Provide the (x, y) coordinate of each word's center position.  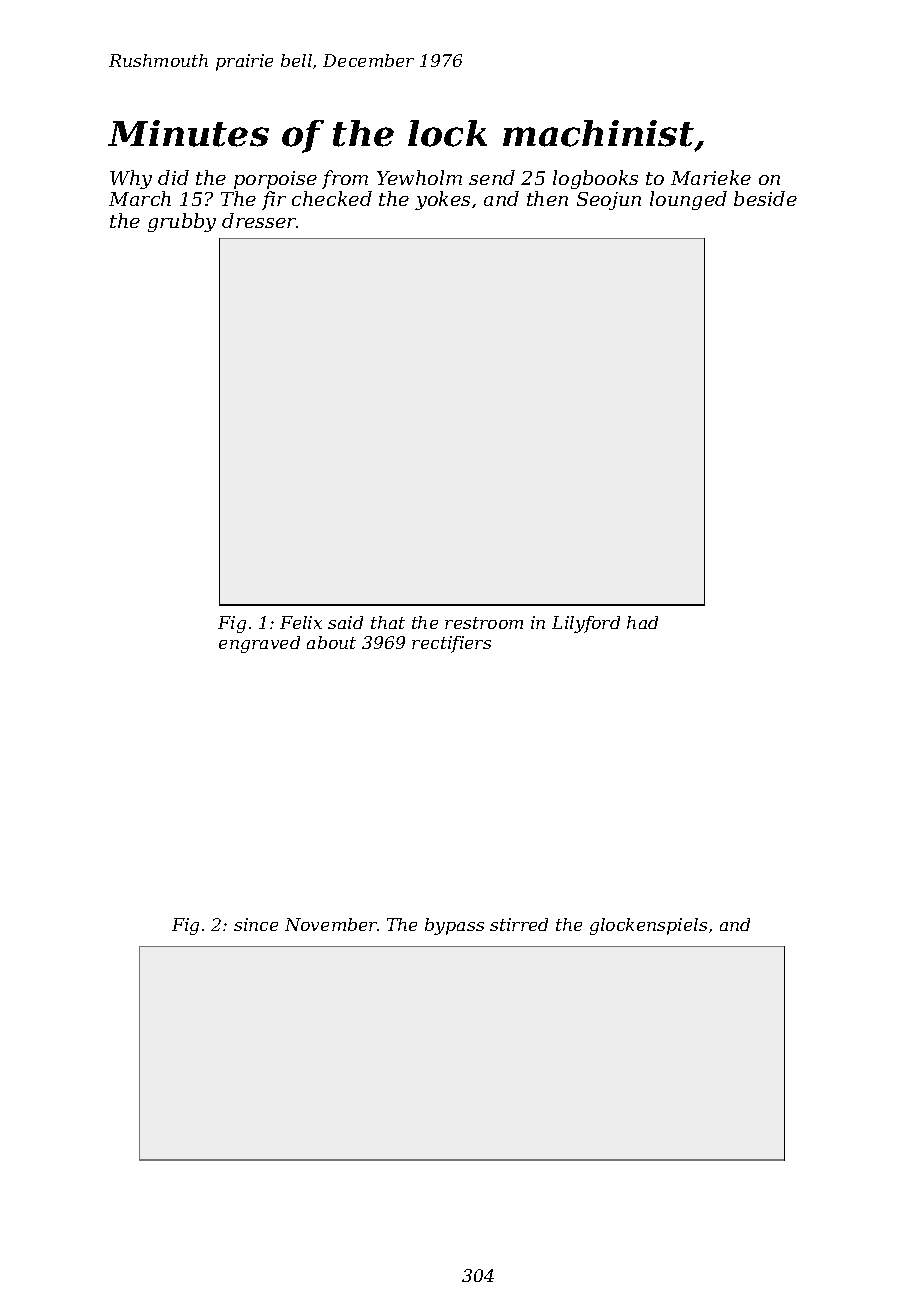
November (331, 924)
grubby (182, 222)
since (256, 924)
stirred (519, 924)
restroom (484, 623)
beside (765, 198)
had (642, 622)
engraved (259, 644)
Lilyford (586, 624)
